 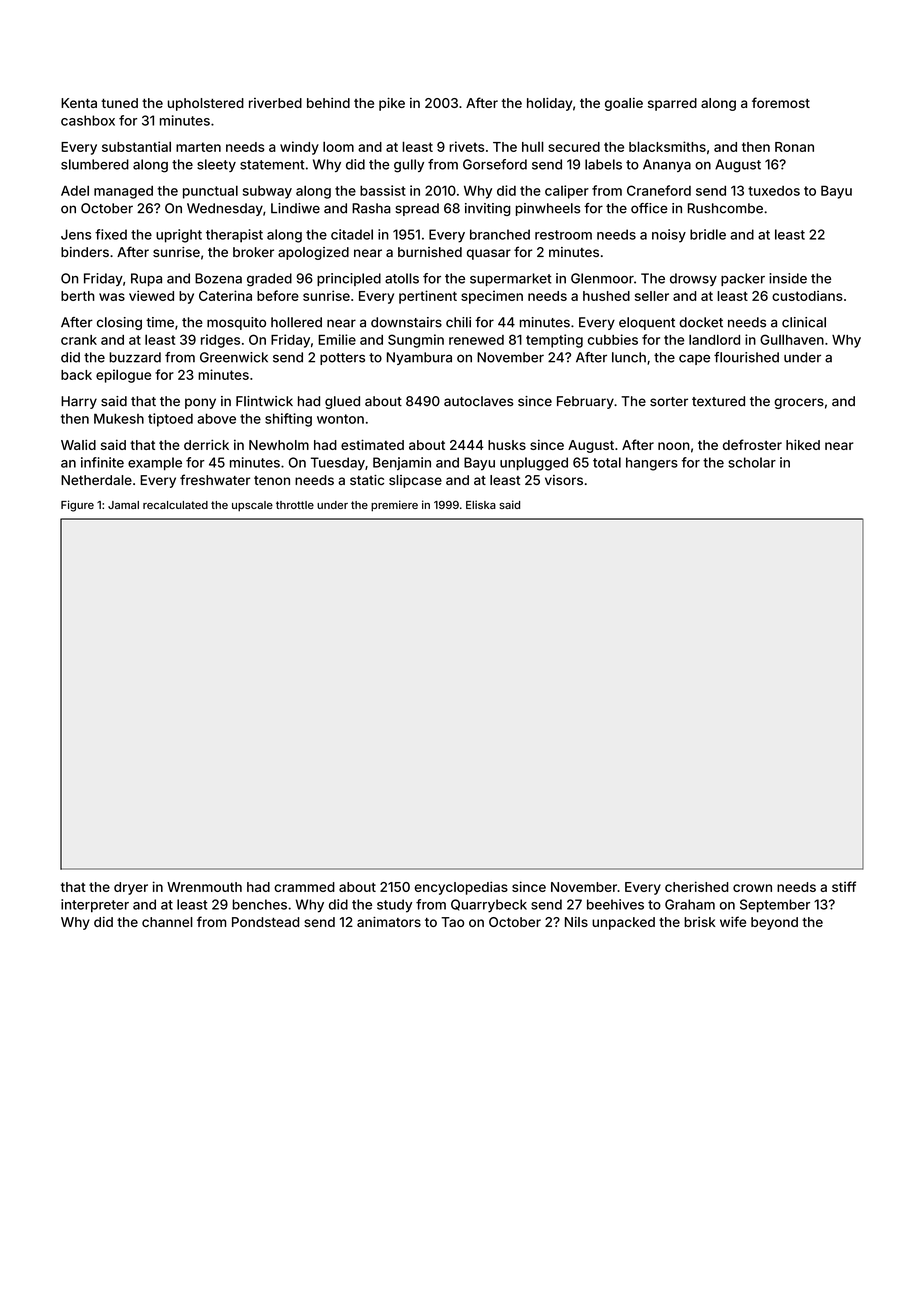 What do you see at coordinates (79, 340) in the screenshot?
I see `crank` at bounding box center [79, 340].
